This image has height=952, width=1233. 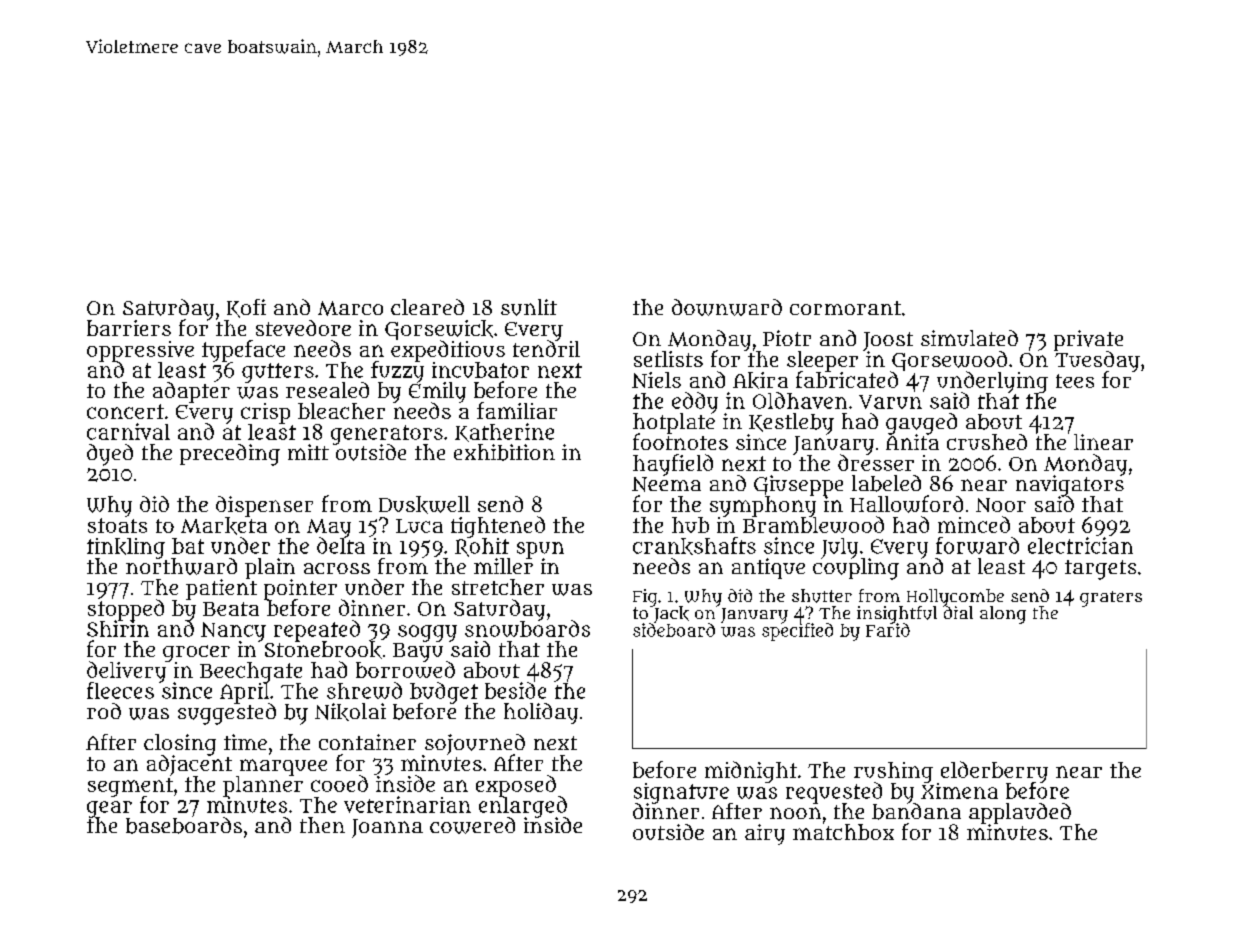 What do you see at coordinates (751, 772) in the image?
I see `midnight` at bounding box center [751, 772].
